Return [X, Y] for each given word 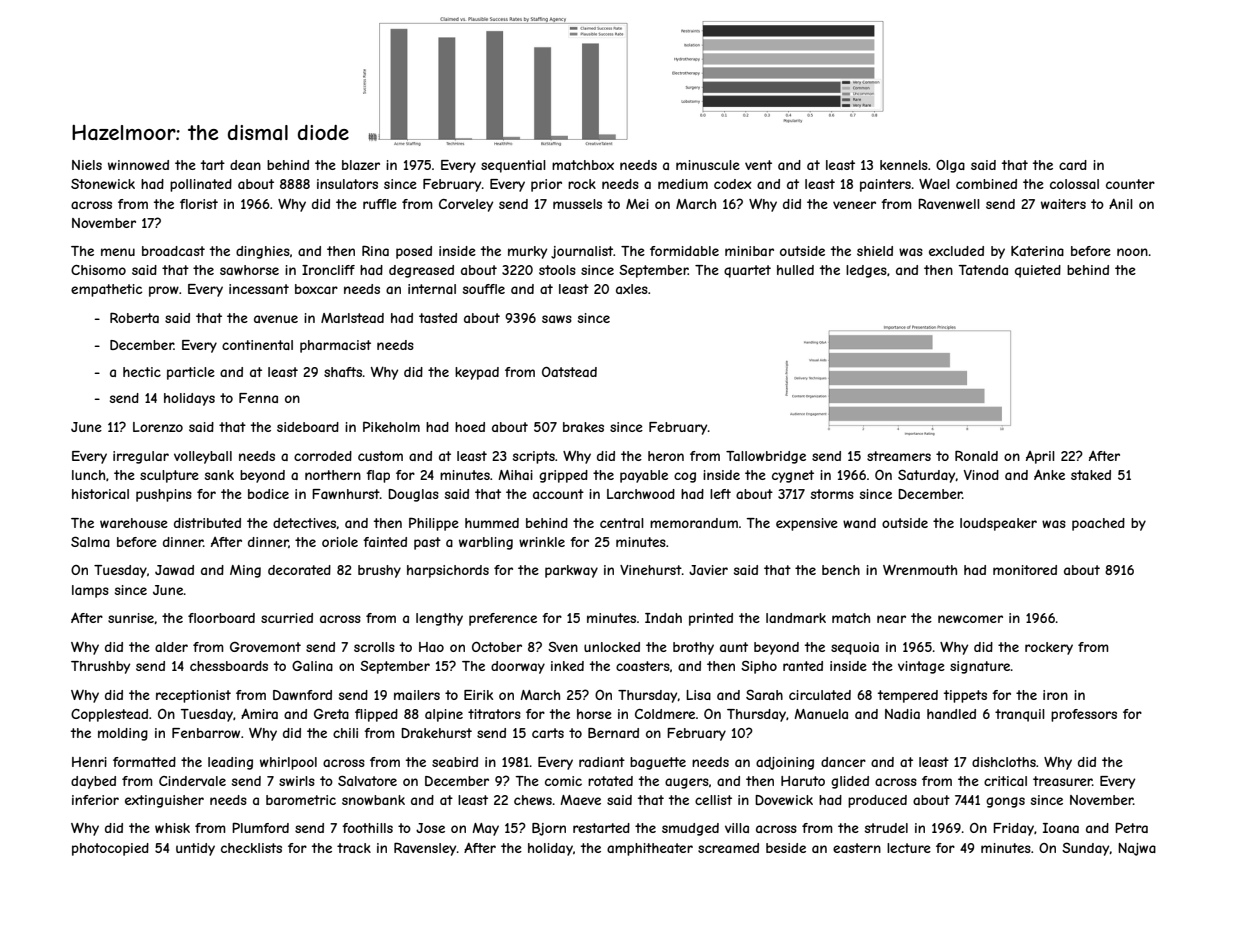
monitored [1025, 570]
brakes [583, 427]
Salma [90, 541]
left [720, 494]
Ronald [976, 455]
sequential [513, 166]
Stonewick [103, 183]
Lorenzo [158, 427]
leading [230, 763]
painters [885, 185]
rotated [610, 781]
